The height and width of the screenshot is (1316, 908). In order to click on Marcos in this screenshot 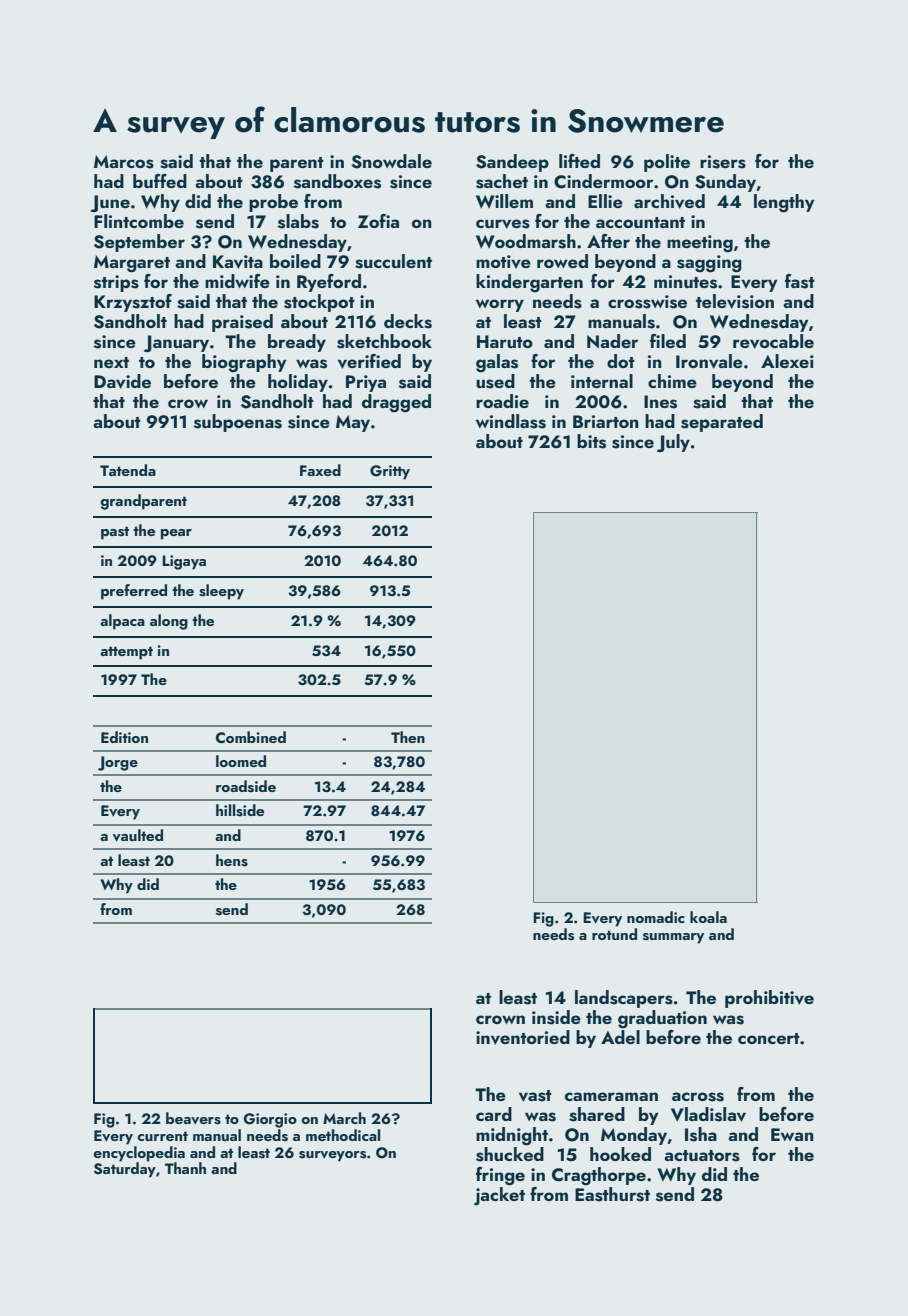, I will do `click(124, 162)`.
